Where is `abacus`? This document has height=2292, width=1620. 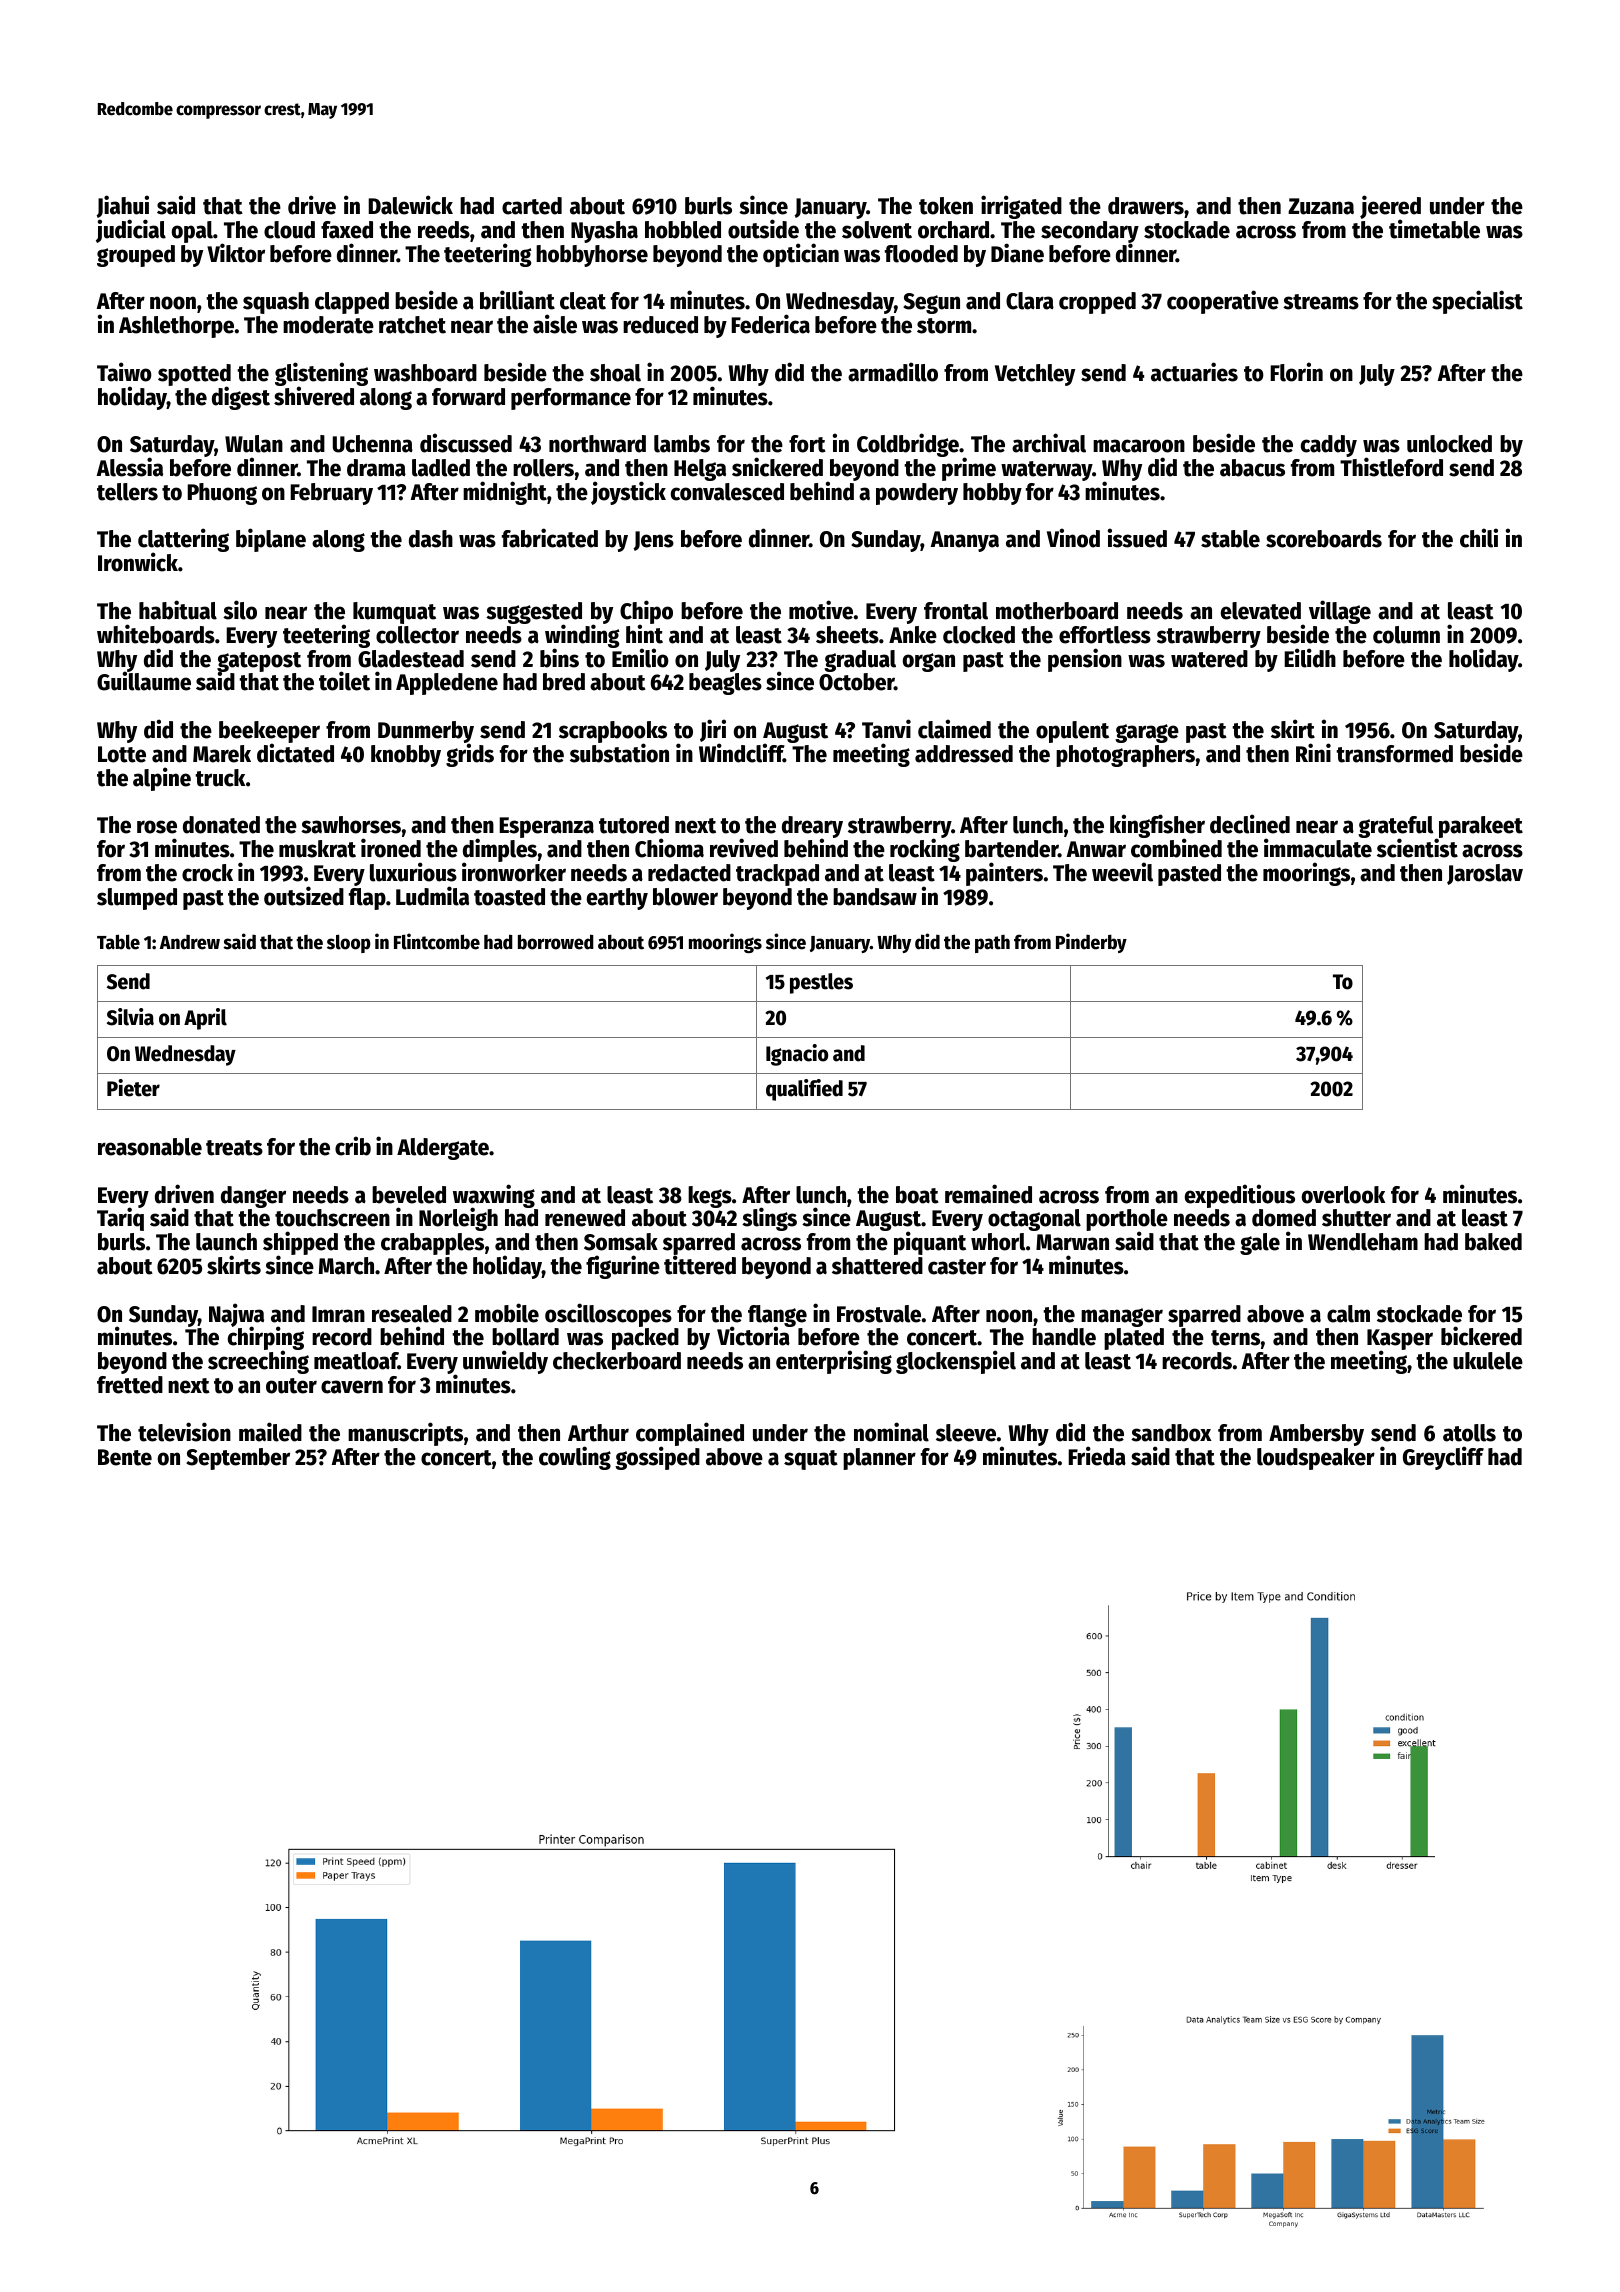
abacus is located at coordinates (1252, 468).
